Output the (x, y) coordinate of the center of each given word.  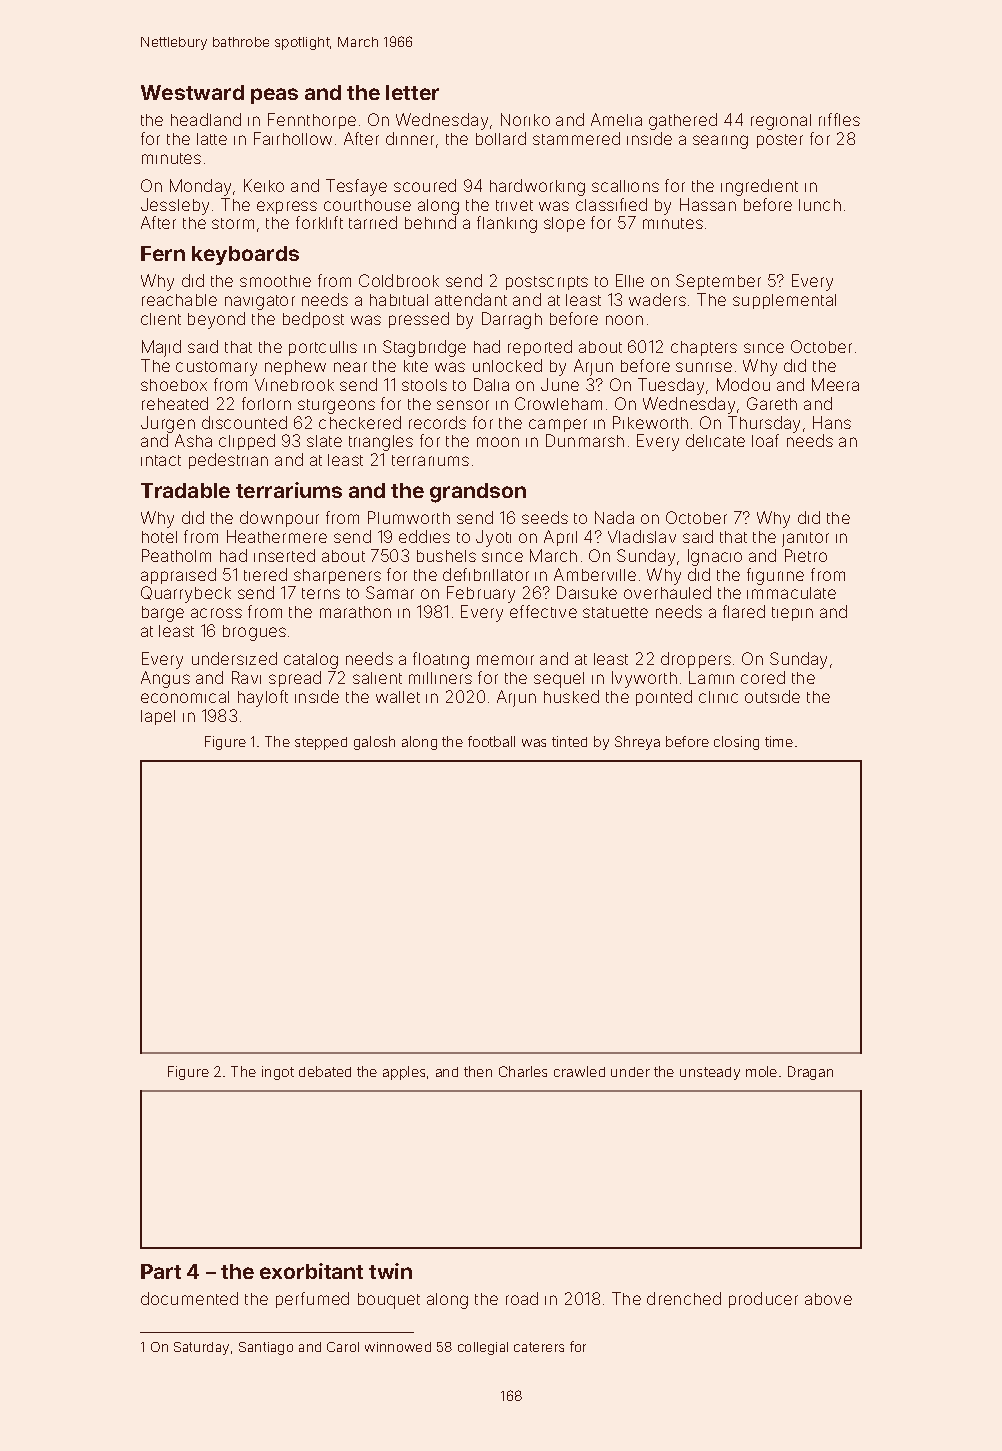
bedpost (313, 320)
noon (624, 320)
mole (761, 1071)
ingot (278, 1073)
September (718, 282)
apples (404, 1073)
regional (781, 122)
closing (736, 743)
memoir (505, 660)
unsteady (710, 1073)
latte (212, 139)
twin (390, 1271)
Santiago (266, 1348)
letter (412, 92)
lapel (158, 717)
